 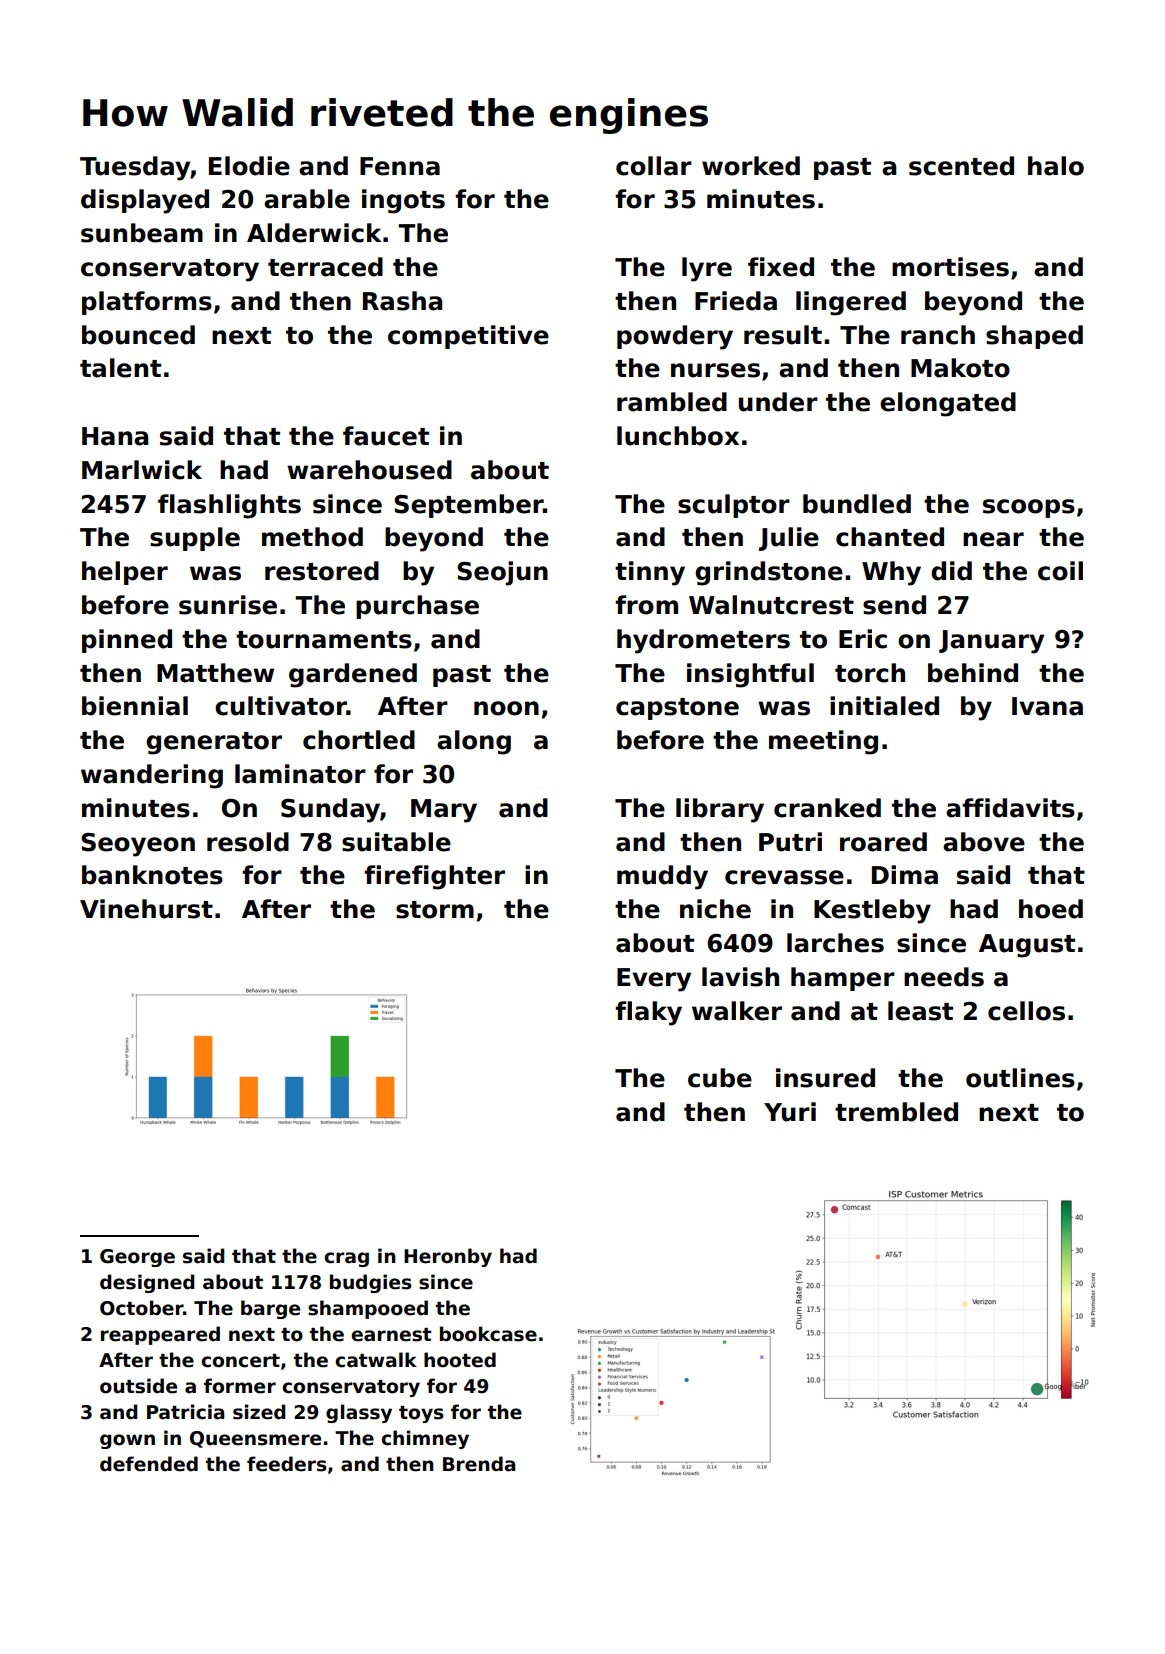 I want to click on faucet, so click(x=386, y=436).
